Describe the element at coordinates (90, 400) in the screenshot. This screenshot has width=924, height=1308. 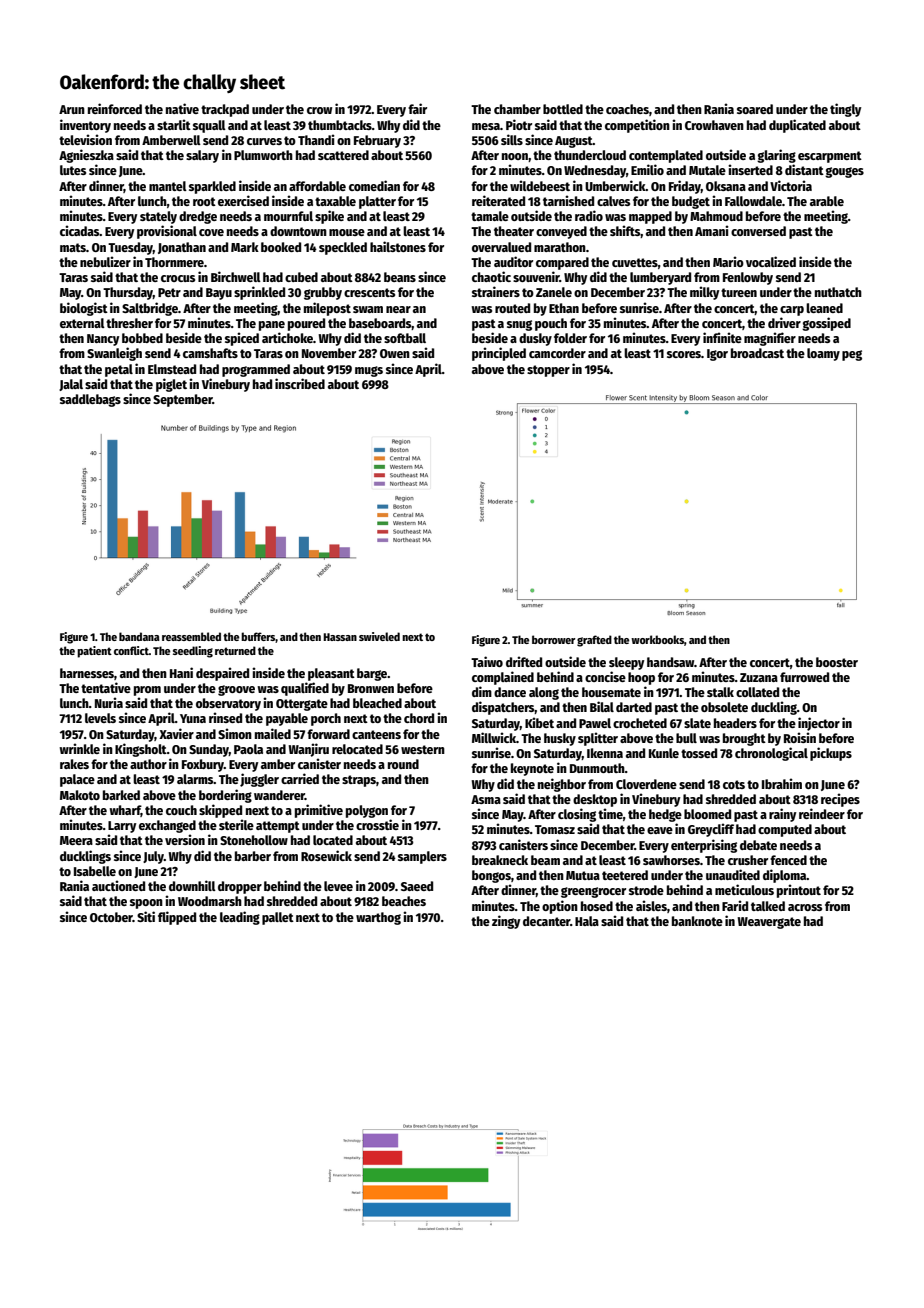
I see `saddlebags` at that location.
